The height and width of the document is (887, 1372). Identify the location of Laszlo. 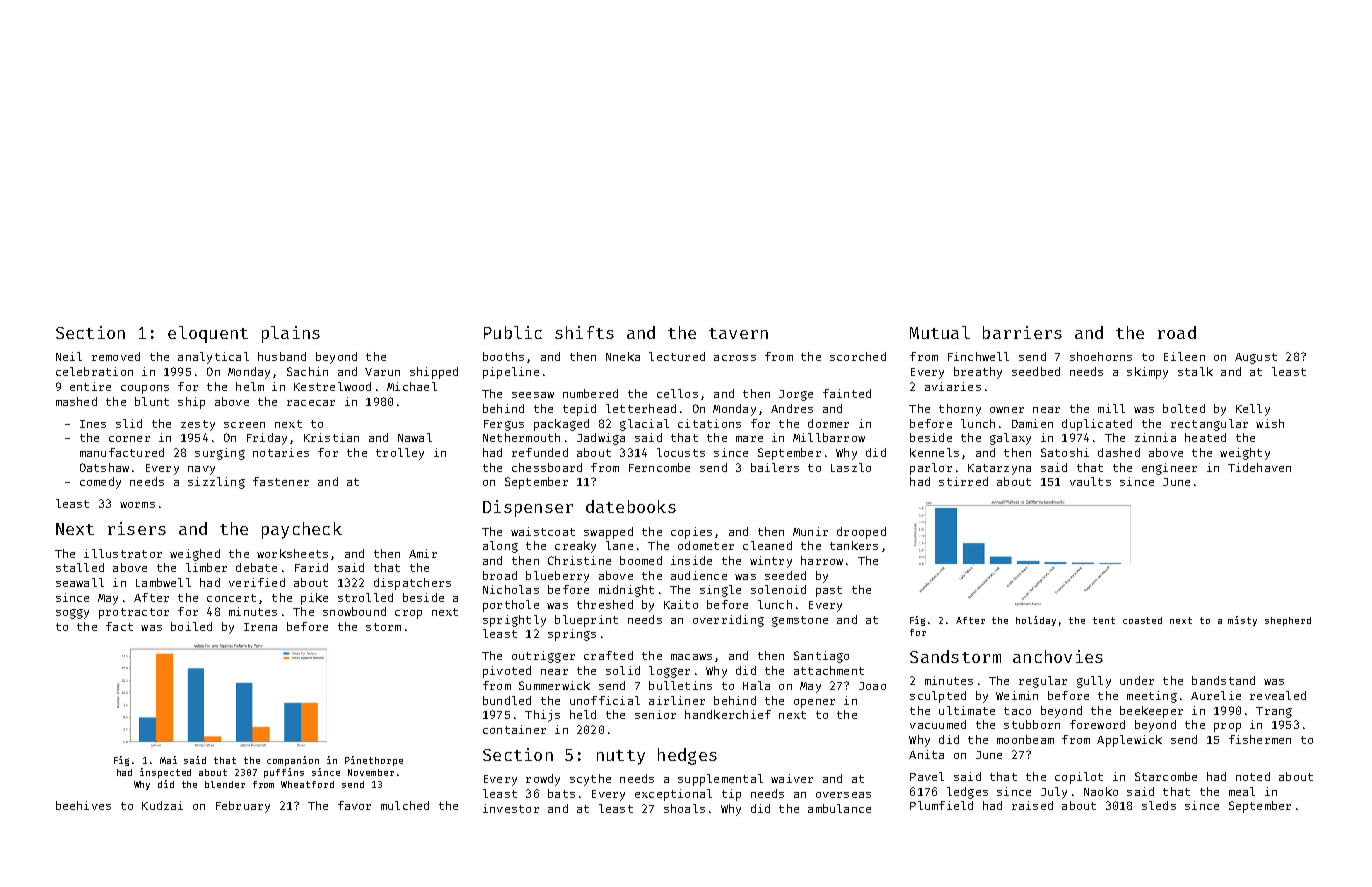
(851, 467).
